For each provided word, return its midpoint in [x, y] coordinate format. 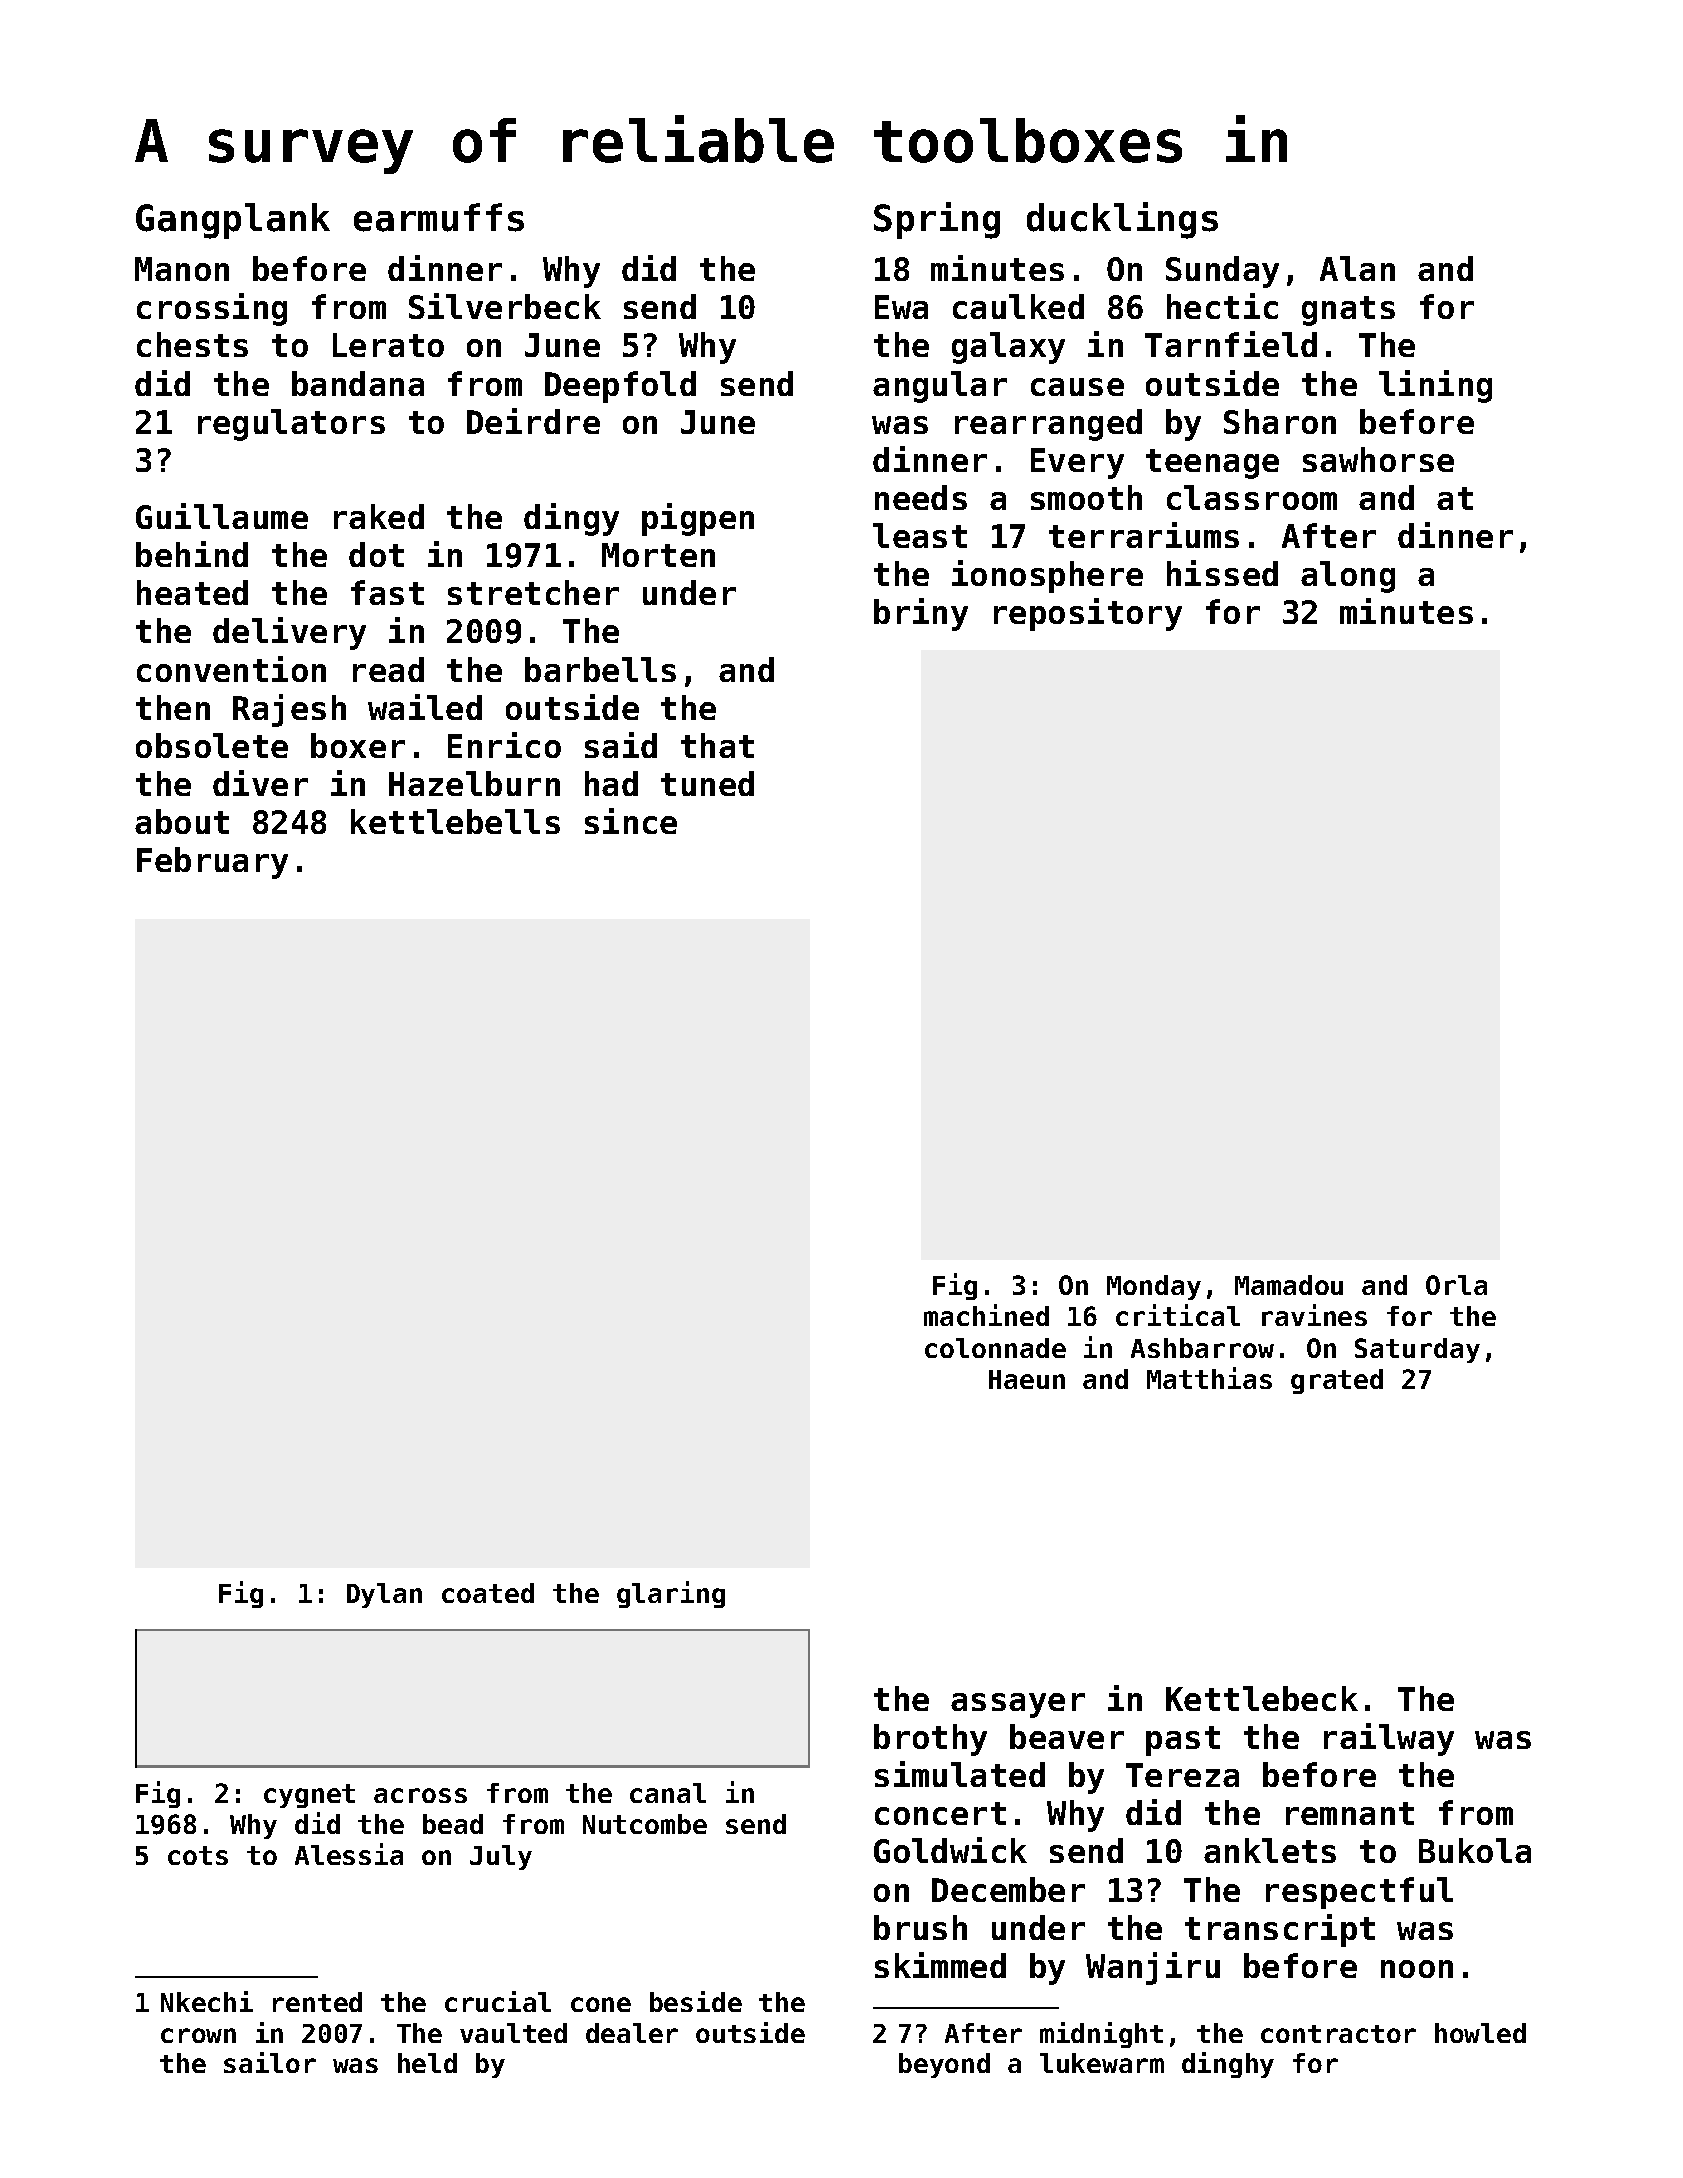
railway [1389, 1739]
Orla [1456, 1285]
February [212, 863]
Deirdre [533, 421]
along [1348, 577]
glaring [671, 1594]
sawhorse [1378, 459]
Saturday [1417, 1350]
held [427, 2063]
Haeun [1027, 1379]
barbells [600, 669]
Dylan [384, 1595]
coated [488, 1593]
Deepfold [620, 387]
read [388, 669]
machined [986, 1315]
